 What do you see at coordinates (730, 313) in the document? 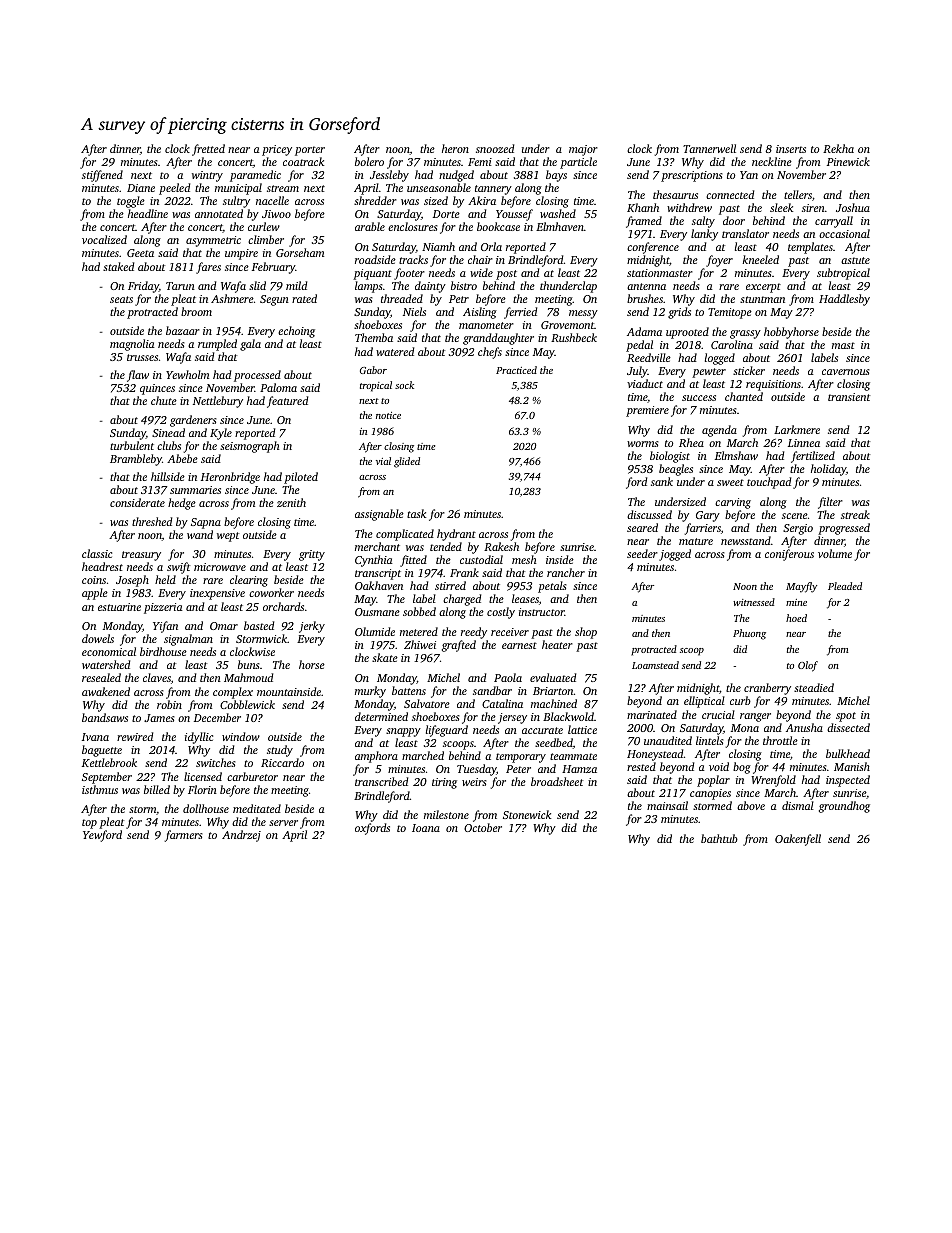
I see `Temitope` at bounding box center [730, 313].
